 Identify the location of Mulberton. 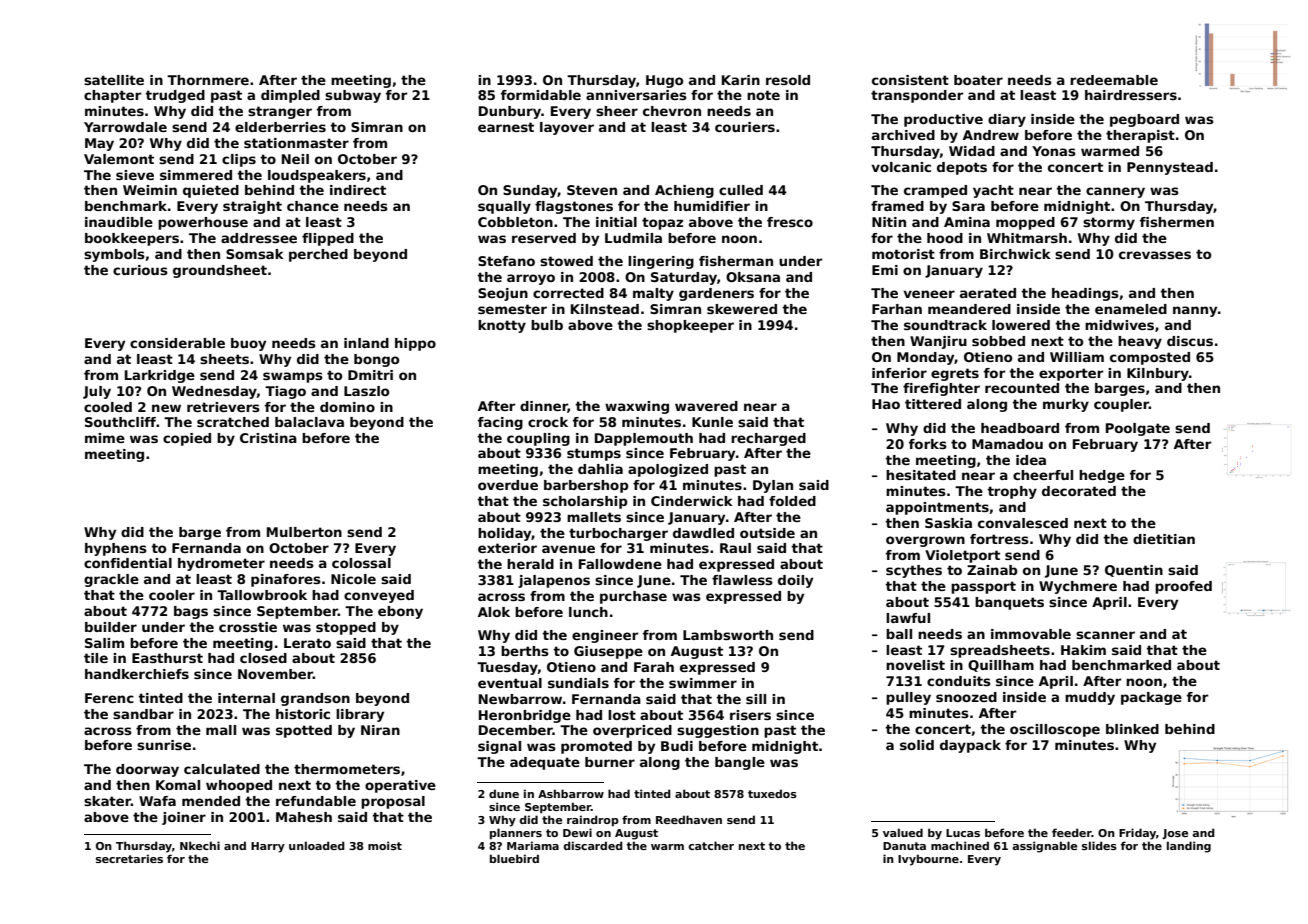
(304, 532).
